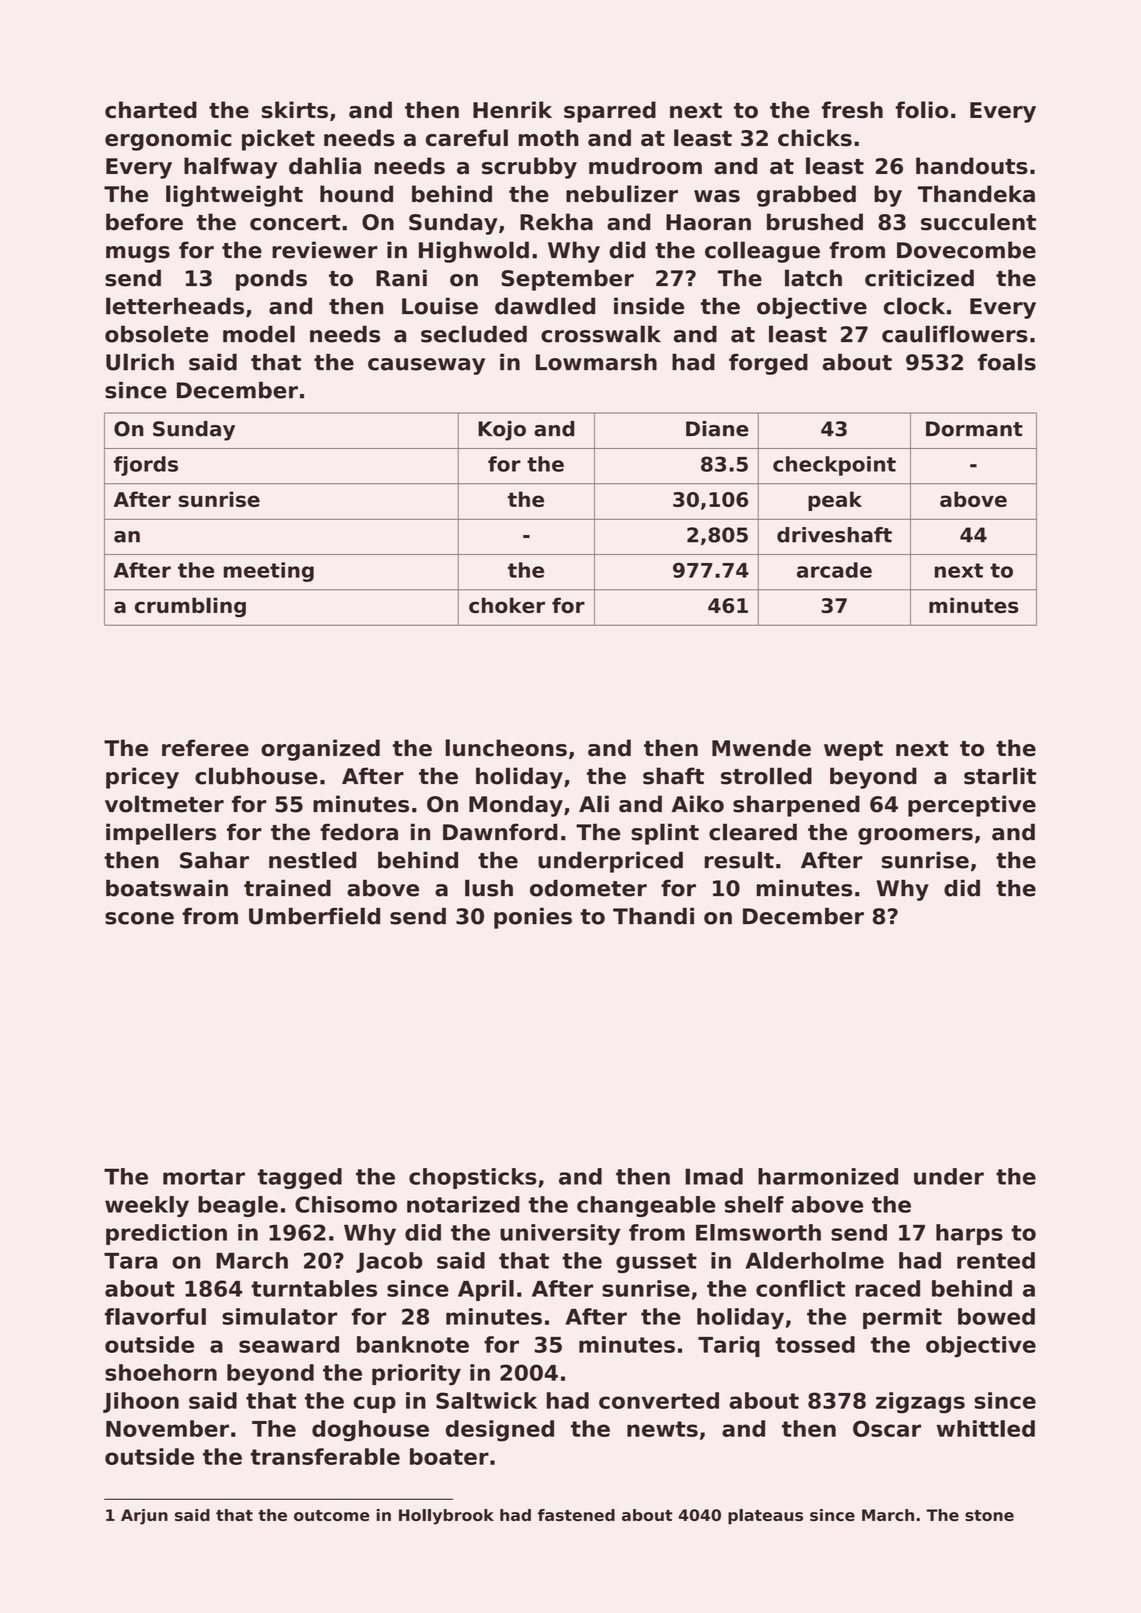 The height and width of the screenshot is (1613, 1141). I want to click on mortar, so click(204, 1177).
